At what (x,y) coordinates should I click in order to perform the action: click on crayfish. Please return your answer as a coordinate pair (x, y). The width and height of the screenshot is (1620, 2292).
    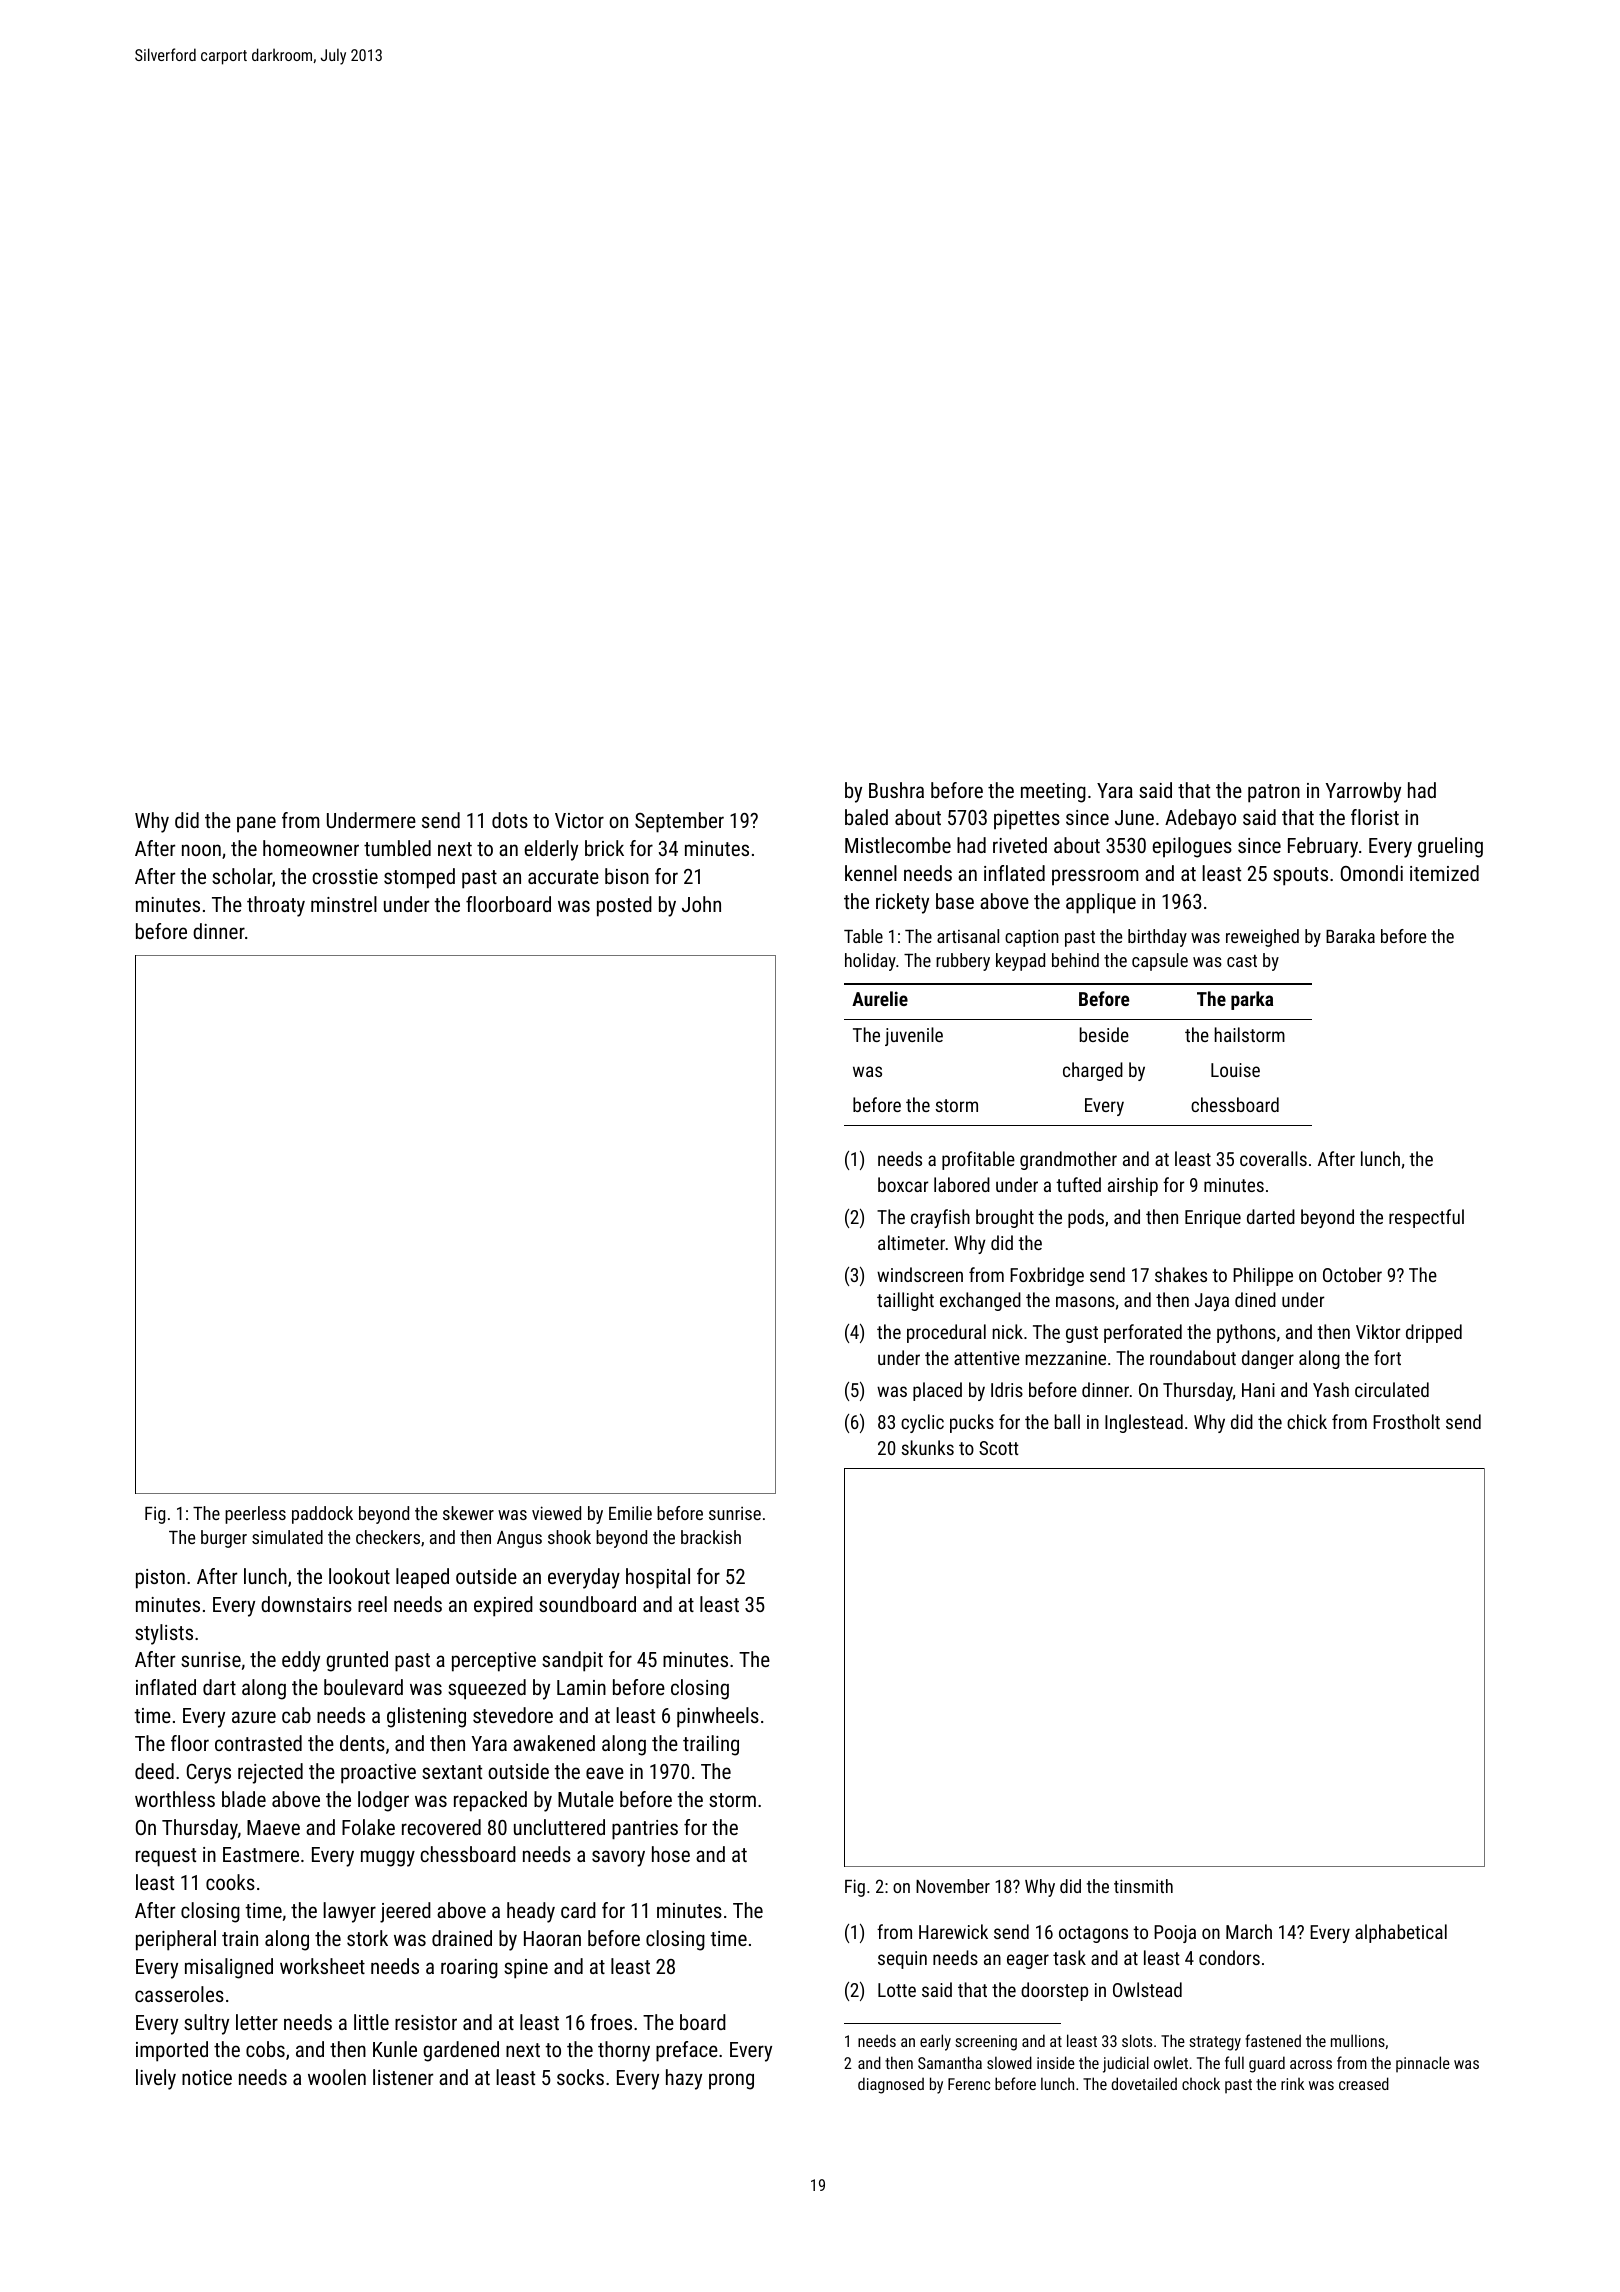
    Looking at the image, I should click on (940, 1218).
